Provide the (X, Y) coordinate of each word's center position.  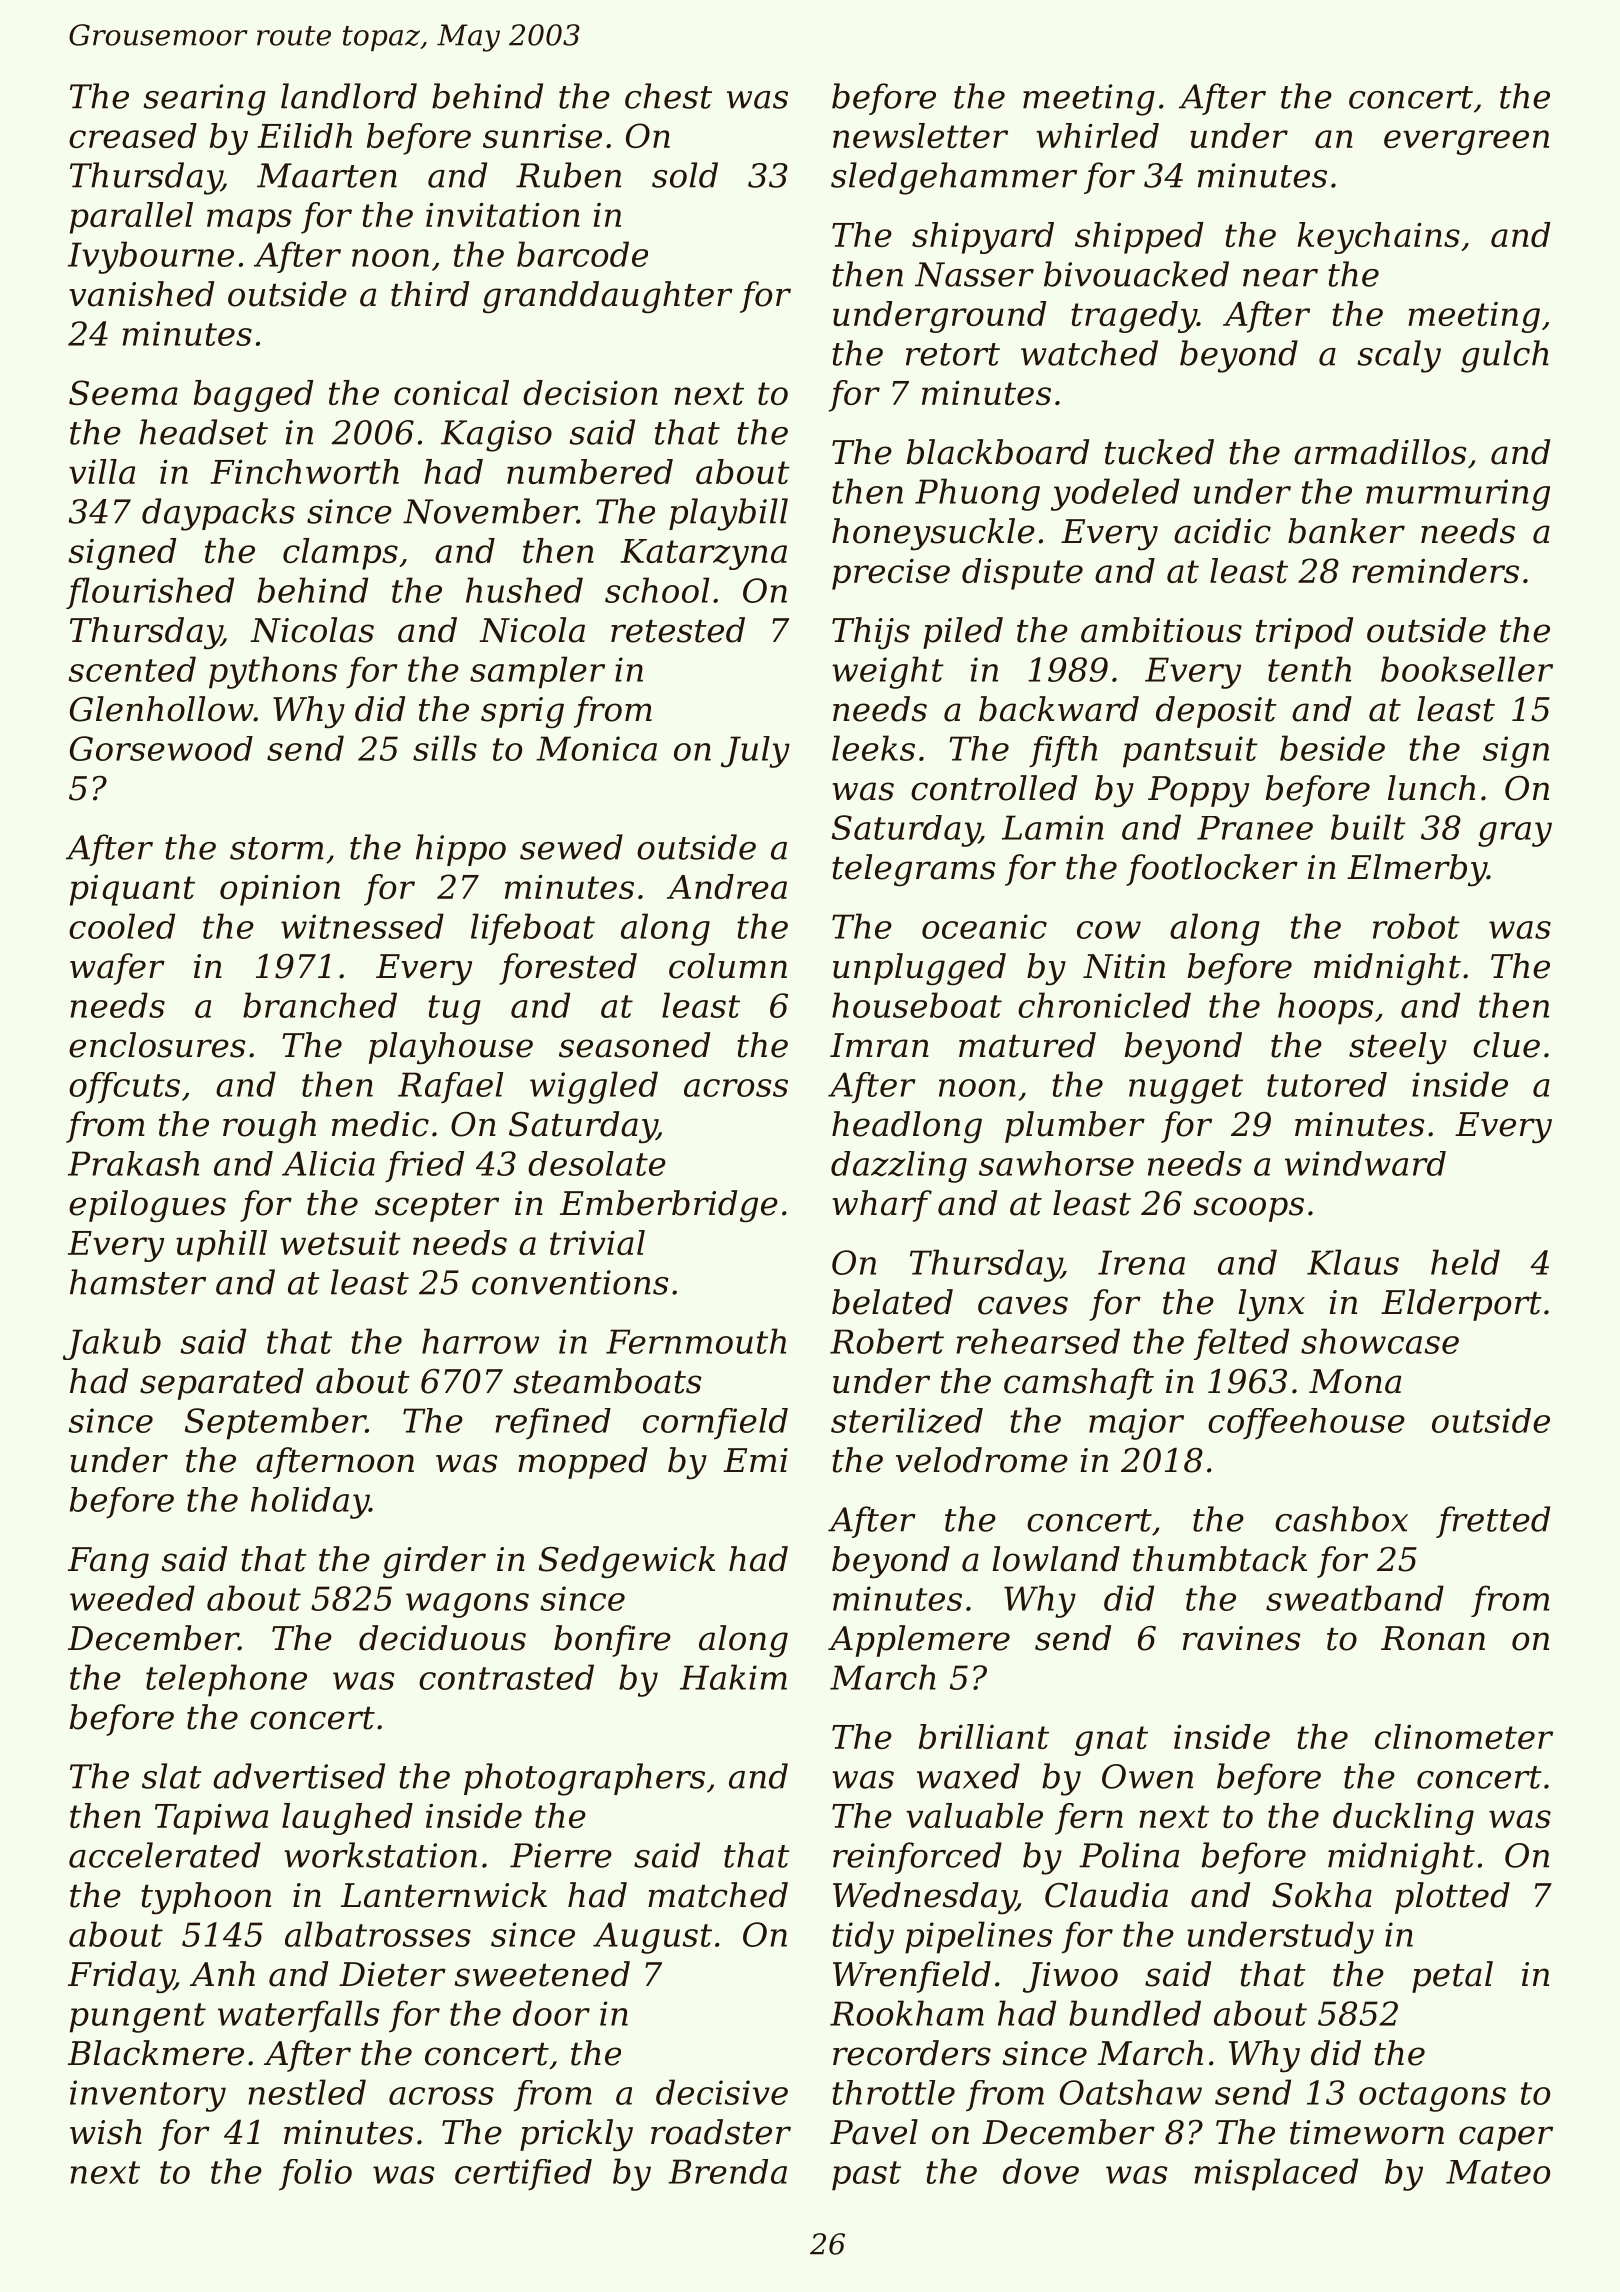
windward (1365, 1163)
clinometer (1464, 1736)
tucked (1159, 452)
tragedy (1134, 317)
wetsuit (341, 1243)
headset (203, 432)
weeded (132, 1598)
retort (953, 354)
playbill (728, 514)
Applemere (919, 1641)
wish (106, 2132)
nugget (1186, 1089)
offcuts (124, 1088)
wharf (882, 1206)
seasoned (634, 1045)
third (430, 294)
